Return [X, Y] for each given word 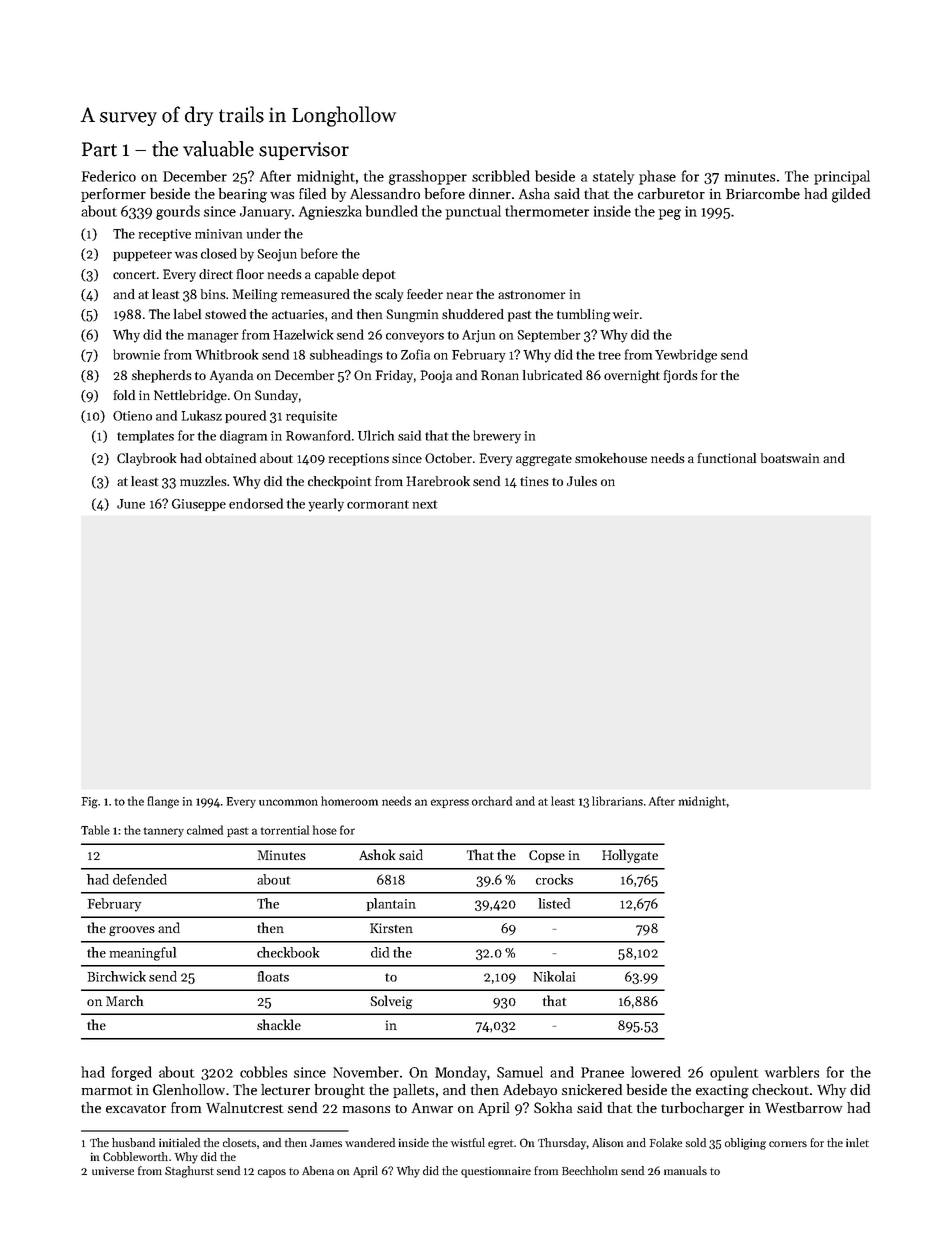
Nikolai [554, 976]
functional [727, 458]
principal [842, 177]
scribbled [501, 176]
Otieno [132, 416]
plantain [391, 904]
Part [99, 149]
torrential [285, 830]
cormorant [378, 504]
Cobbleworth [135, 1156]
